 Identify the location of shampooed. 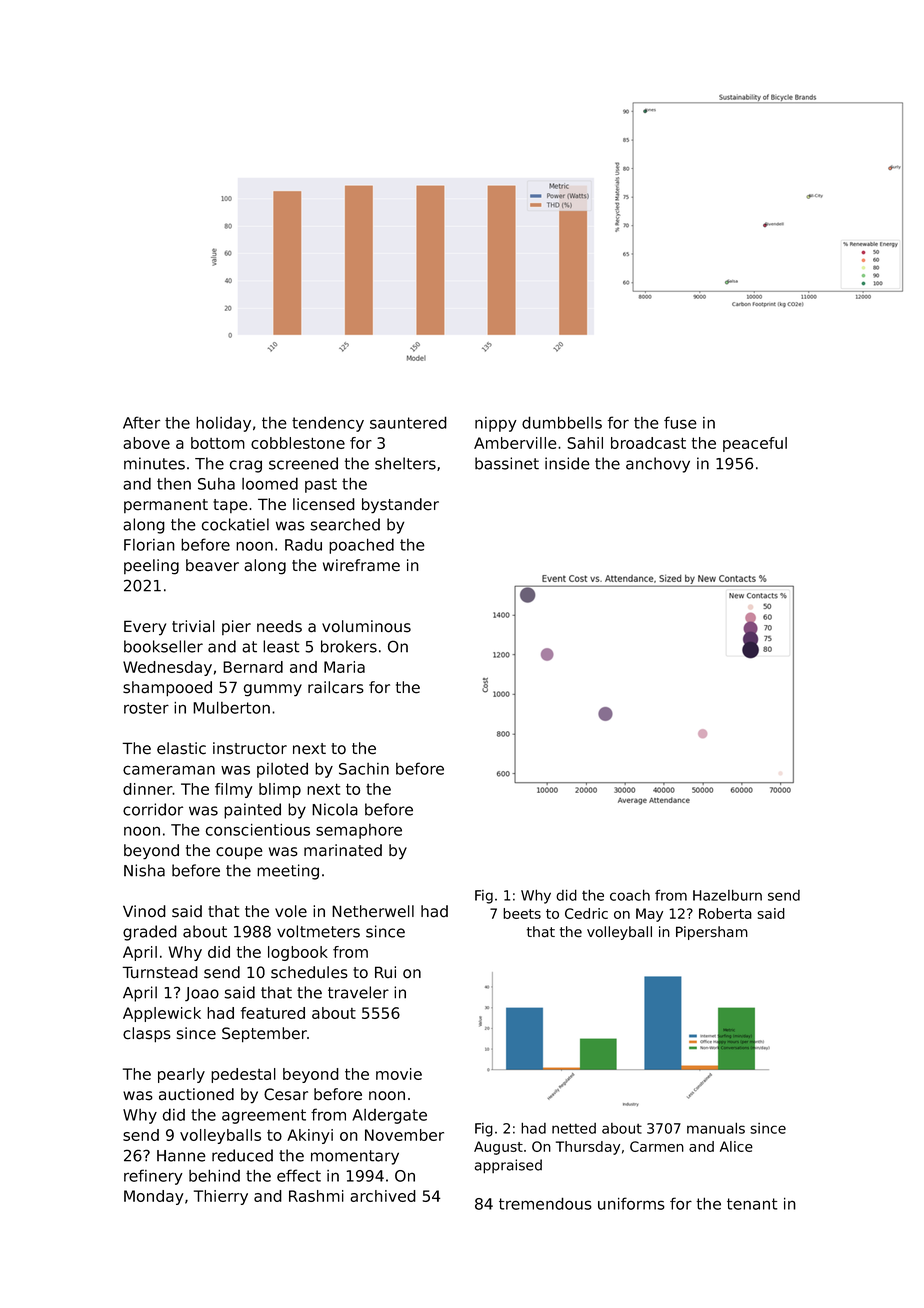
(167, 689).
